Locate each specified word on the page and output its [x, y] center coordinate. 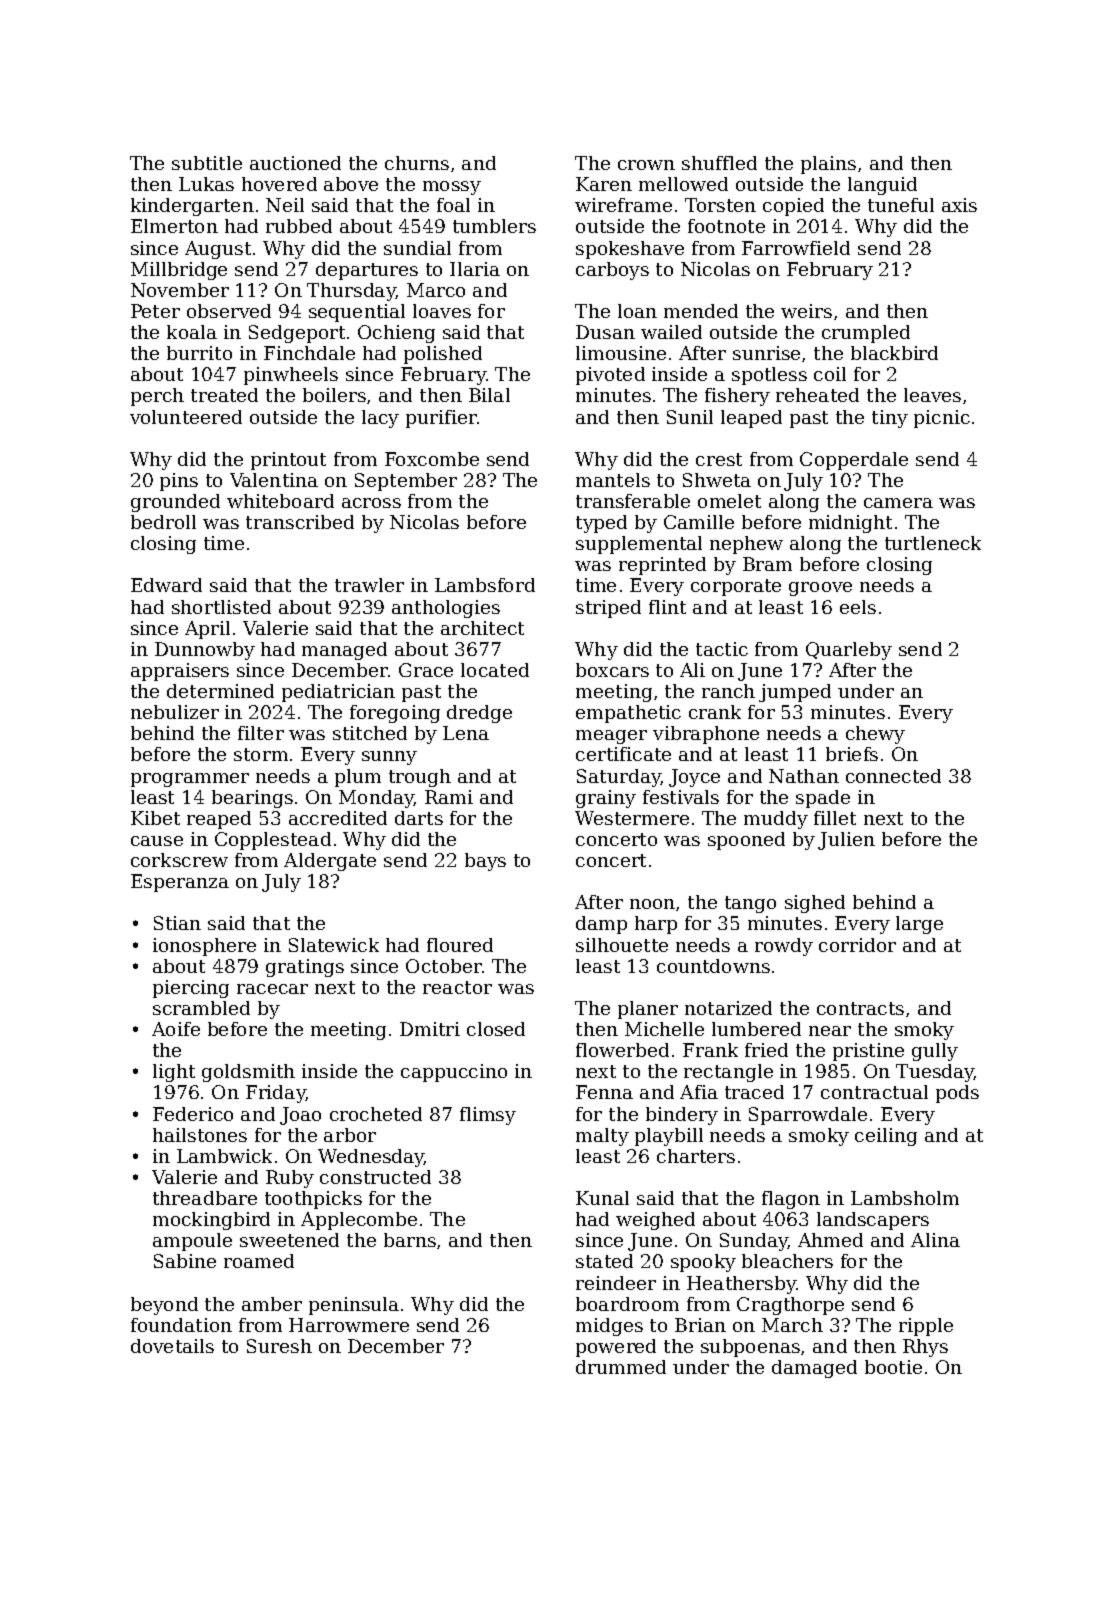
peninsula [354, 1306]
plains [828, 165]
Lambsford [485, 585]
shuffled [719, 163]
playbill [669, 1137]
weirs [806, 311]
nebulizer [175, 712]
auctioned [295, 163]
